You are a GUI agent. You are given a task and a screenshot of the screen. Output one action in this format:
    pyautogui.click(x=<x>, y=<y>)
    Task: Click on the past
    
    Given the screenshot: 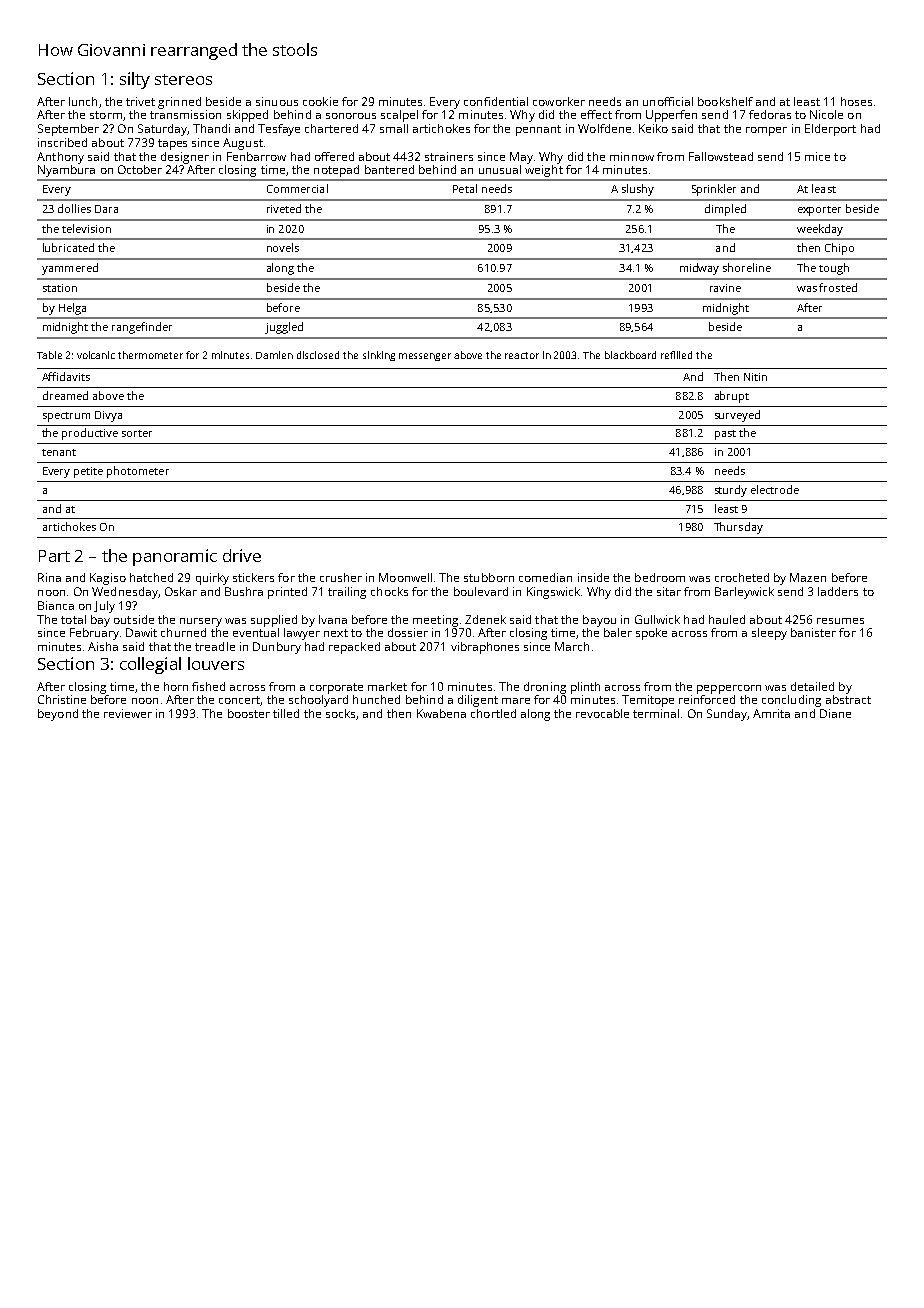 What is the action you would take?
    pyautogui.click(x=725, y=435)
